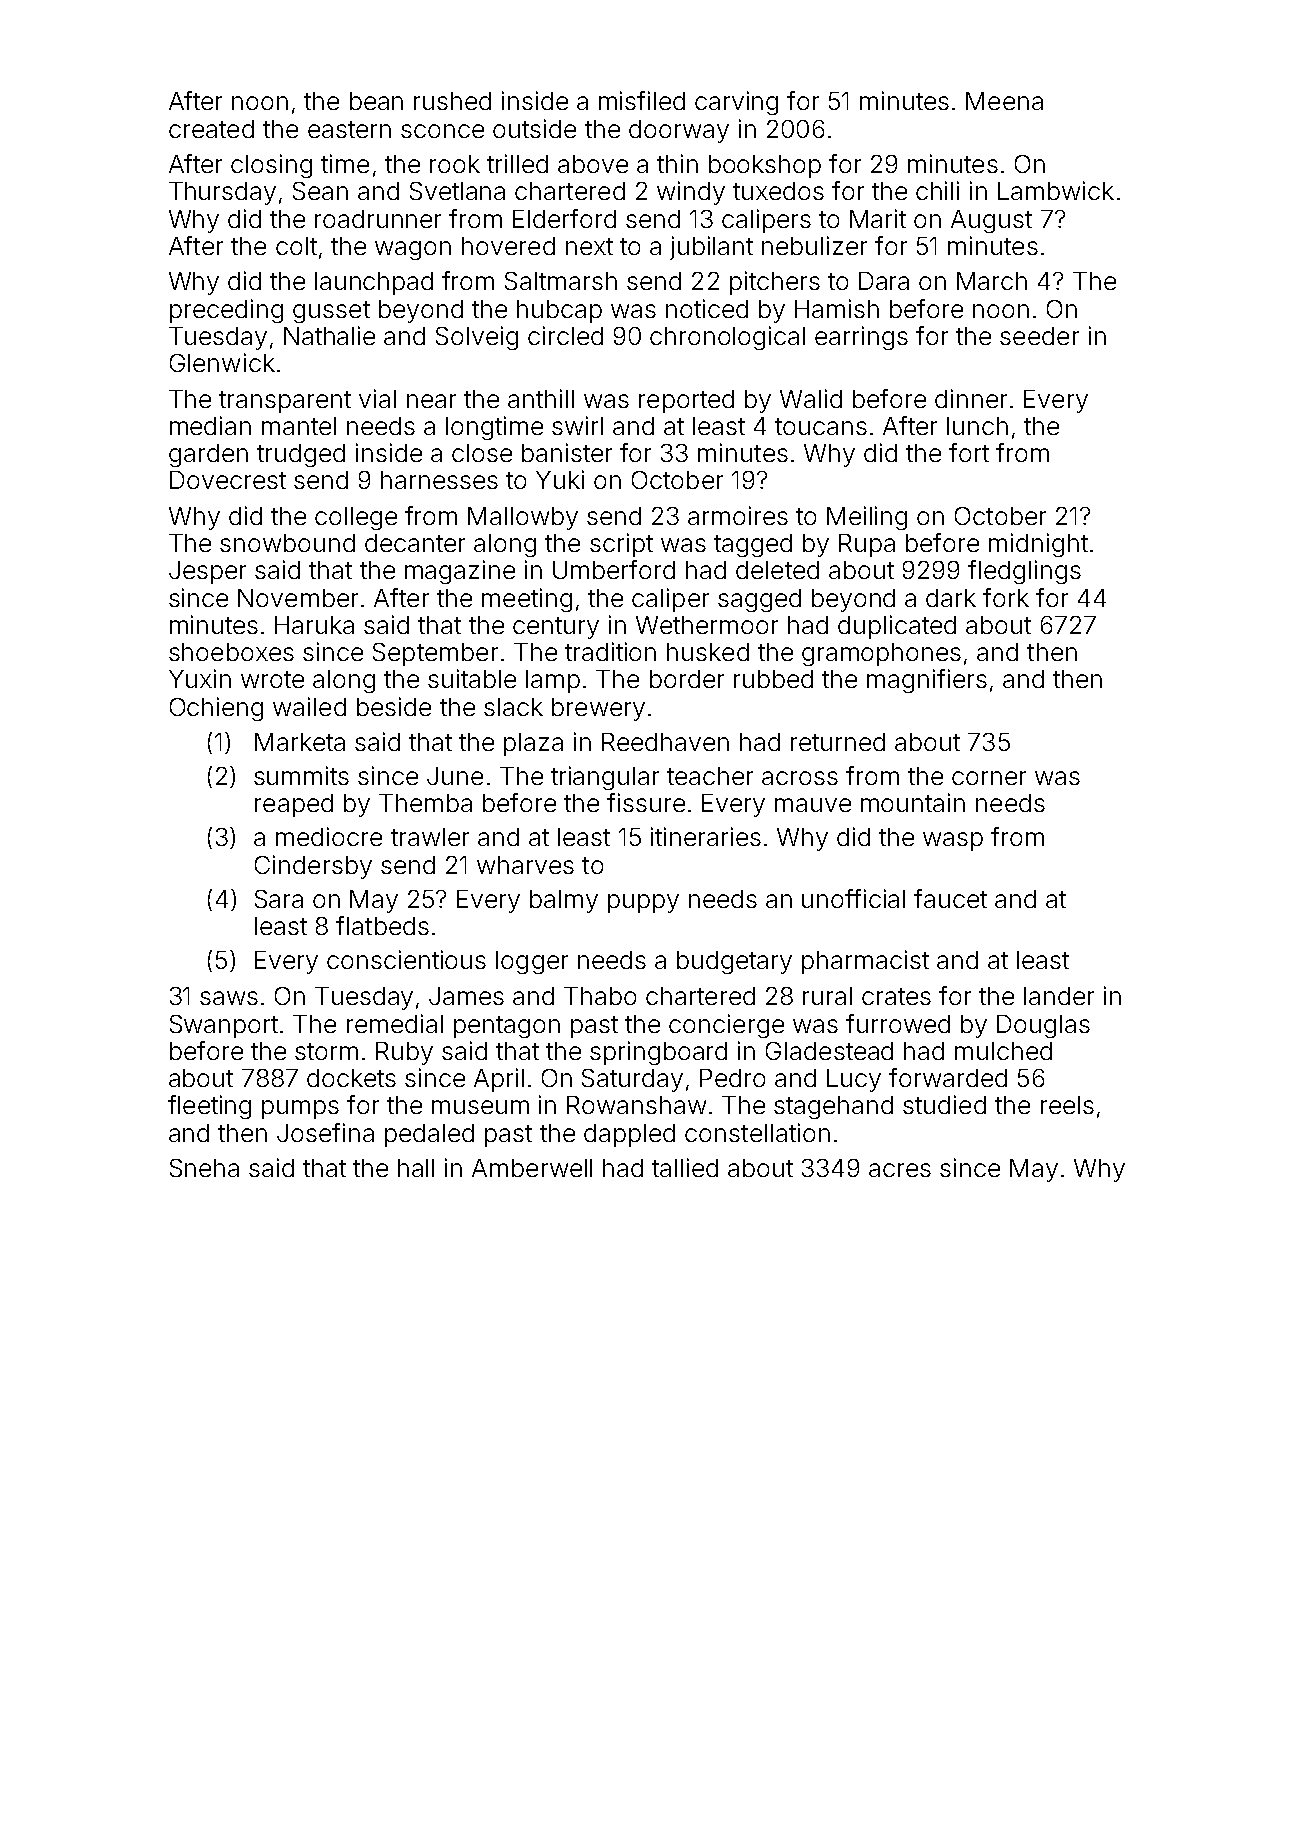 The height and width of the screenshot is (1831, 1295). What do you see at coordinates (395, 1023) in the screenshot?
I see `remedial` at bounding box center [395, 1023].
